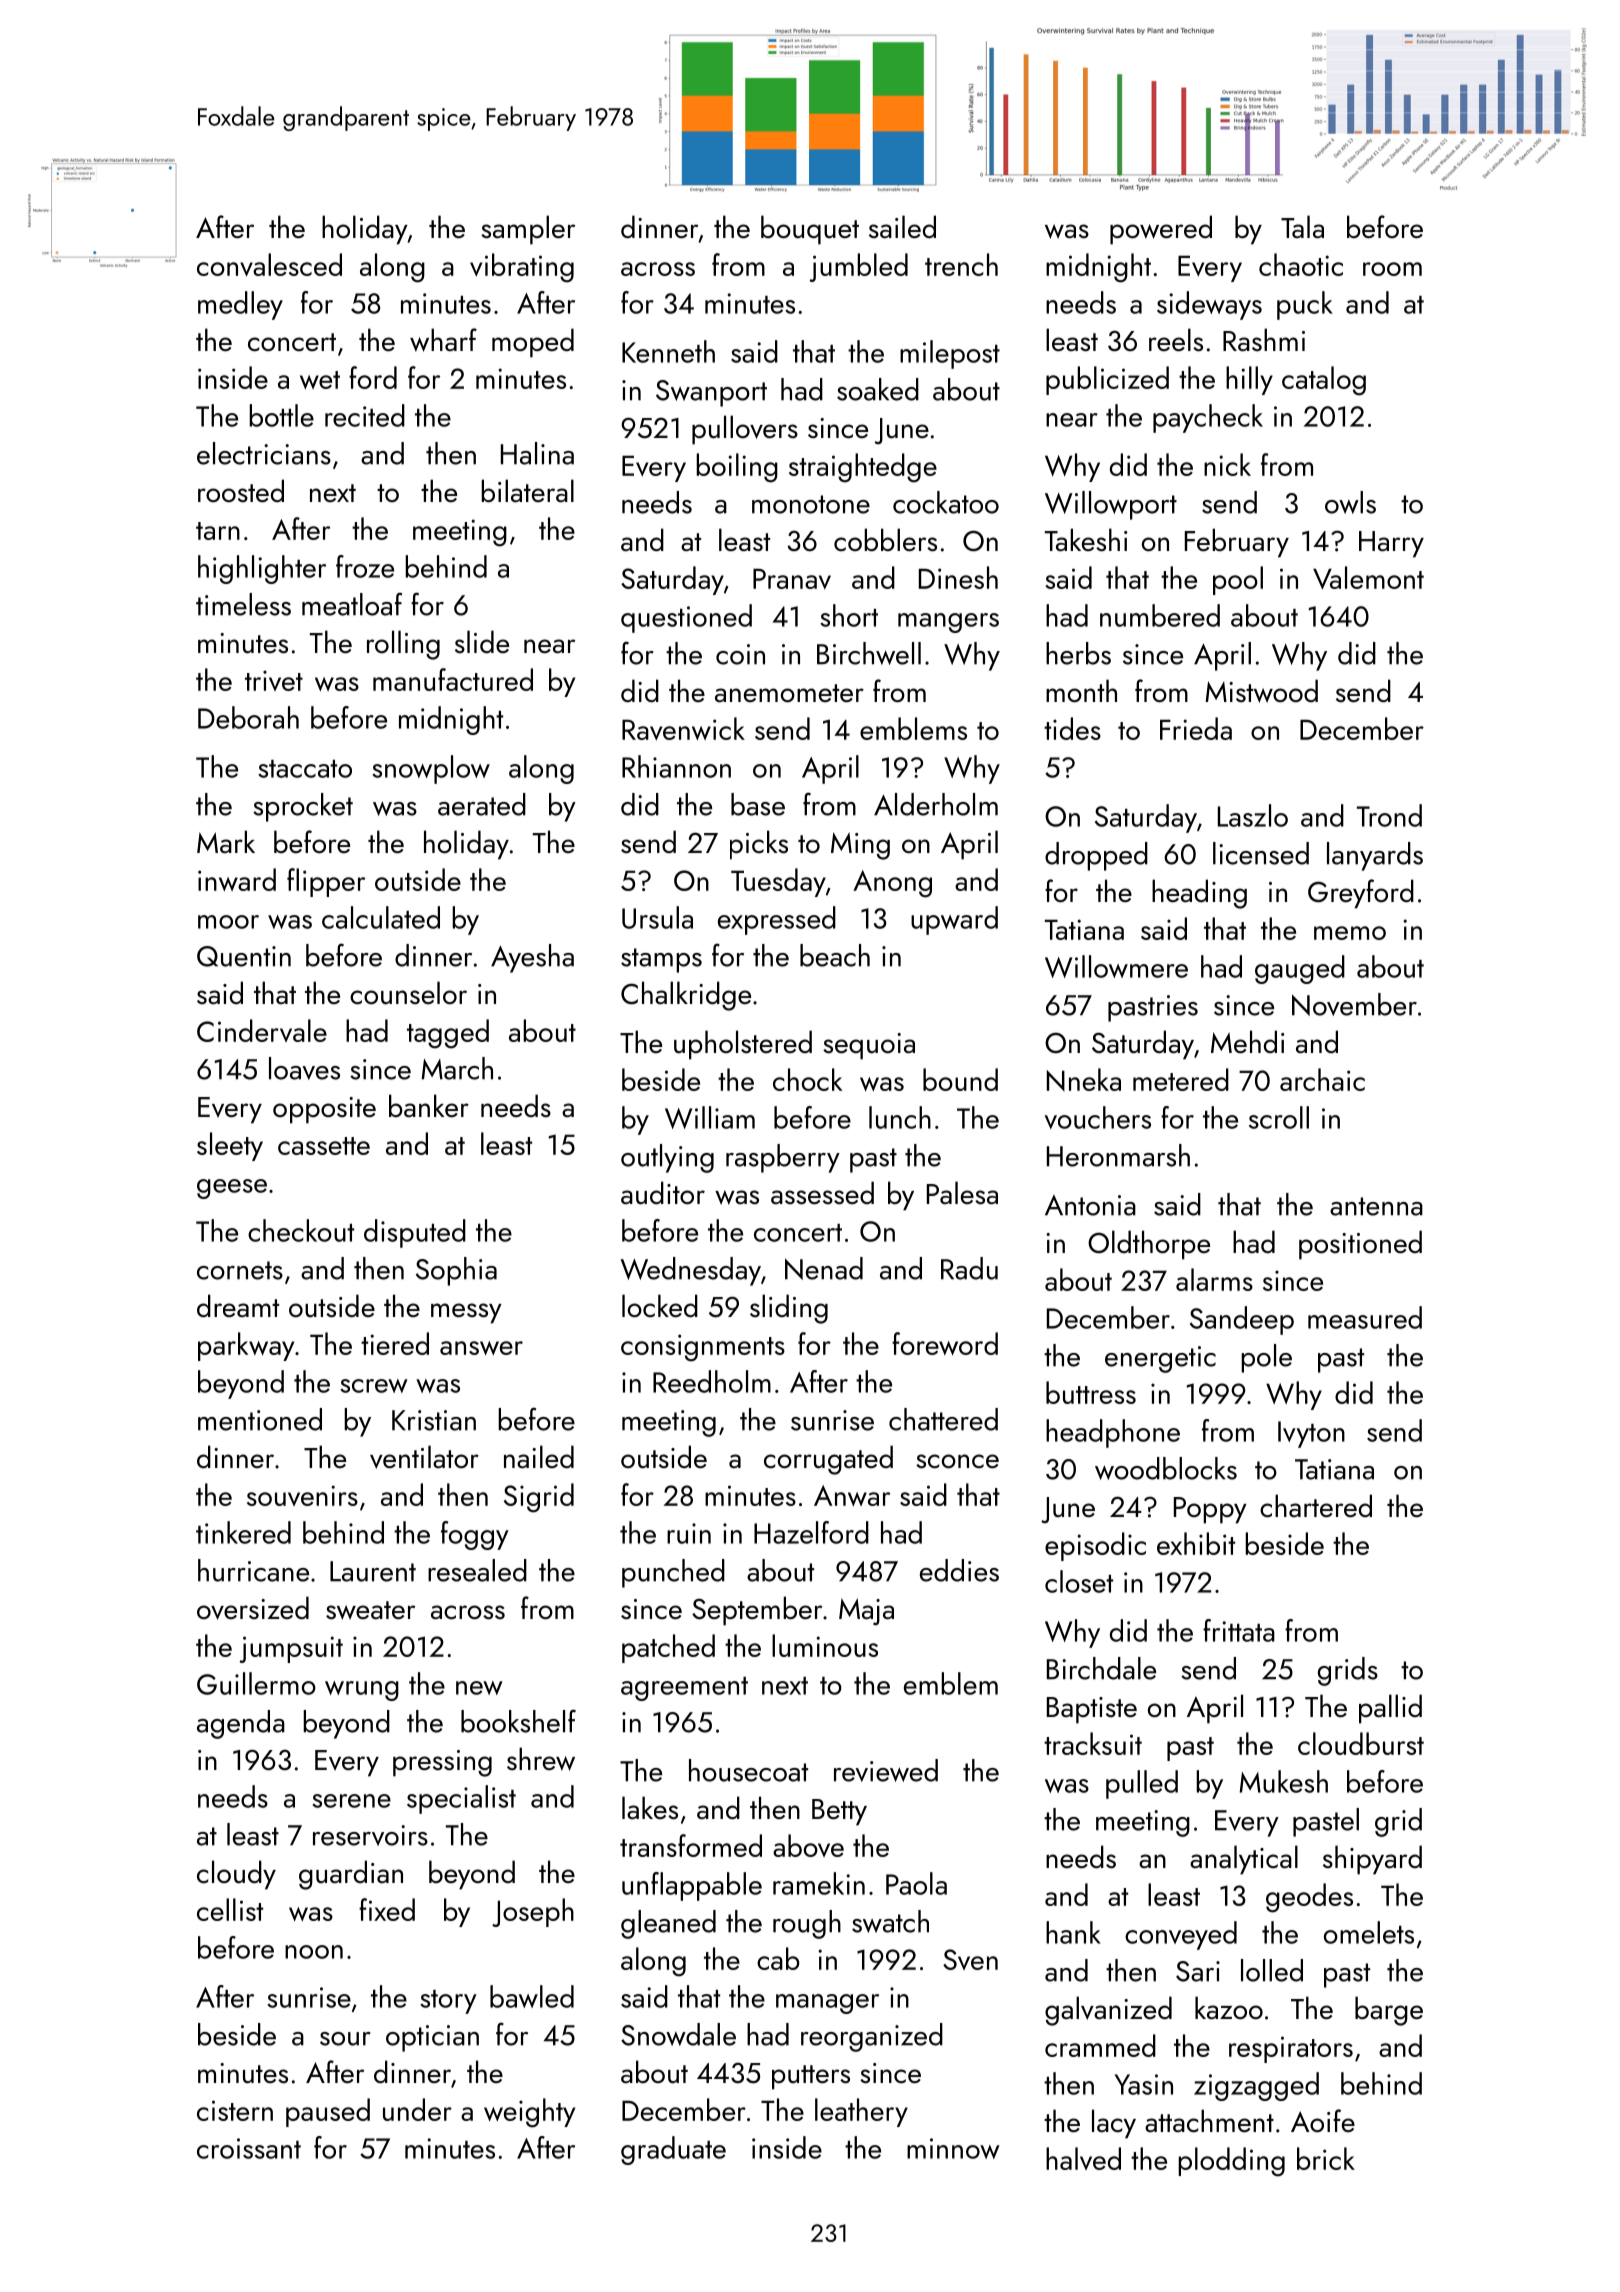 Image resolution: width=1620 pixels, height=2292 pixels. Describe the element at coordinates (946, 502) in the document. I see `cockatoo` at that location.
